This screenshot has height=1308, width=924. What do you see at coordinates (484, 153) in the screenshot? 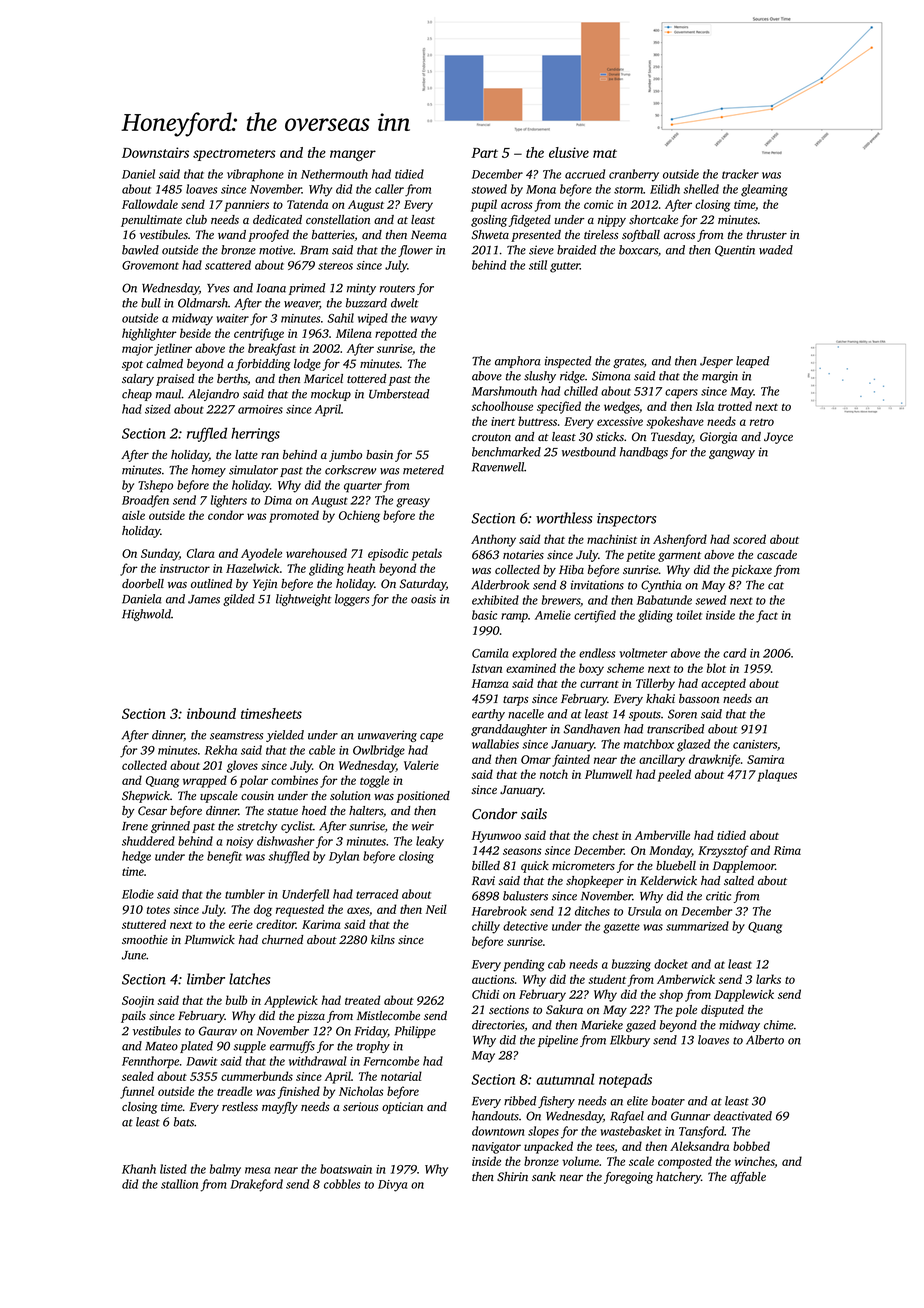
I see `Part` at bounding box center [484, 153].
